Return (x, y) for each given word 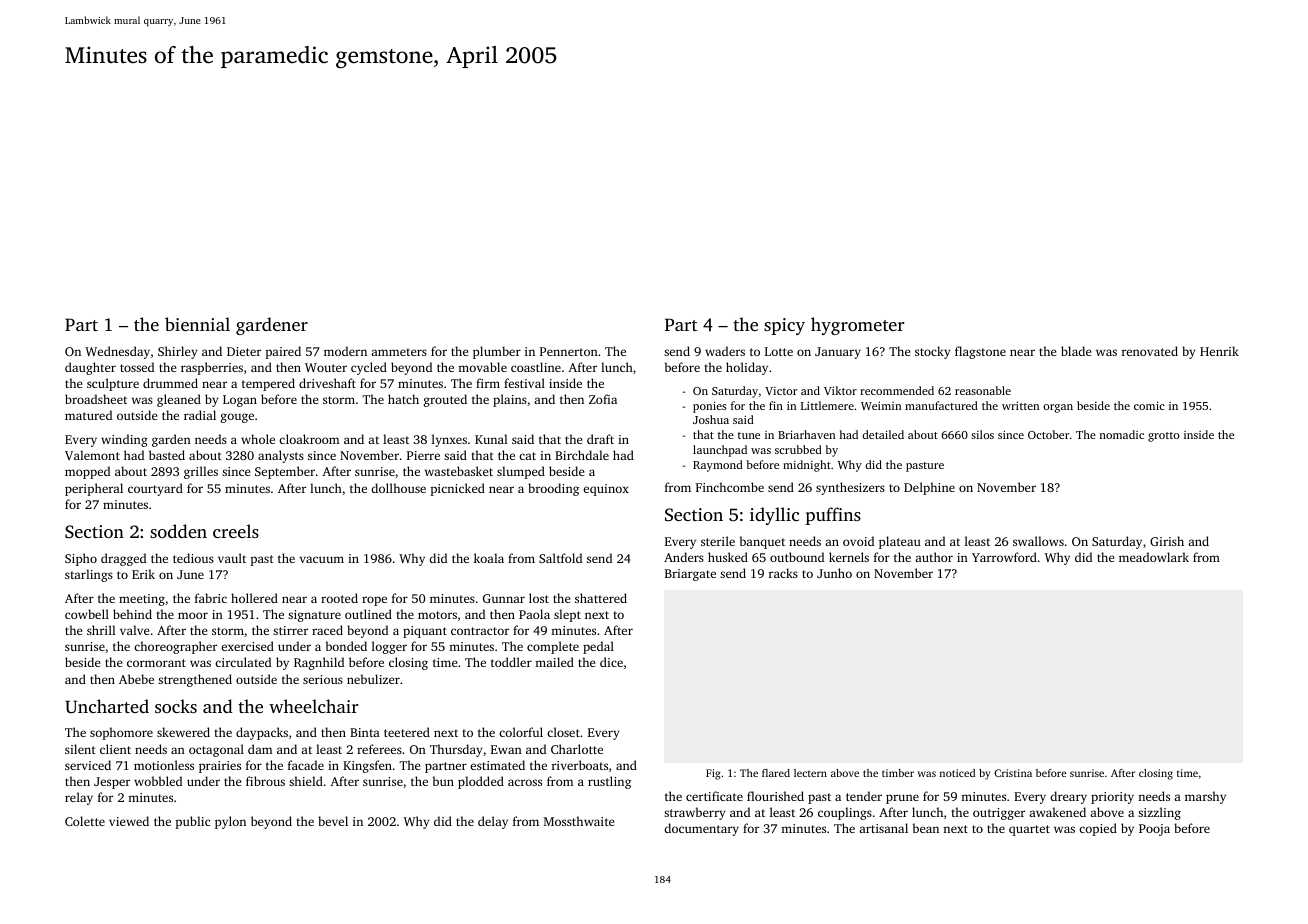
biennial (197, 324)
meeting (142, 600)
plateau (900, 542)
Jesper (112, 783)
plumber (497, 352)
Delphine (929, 488)
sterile (718, 541)
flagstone (980, 352)
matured (88, 415)
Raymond (718, 466)
